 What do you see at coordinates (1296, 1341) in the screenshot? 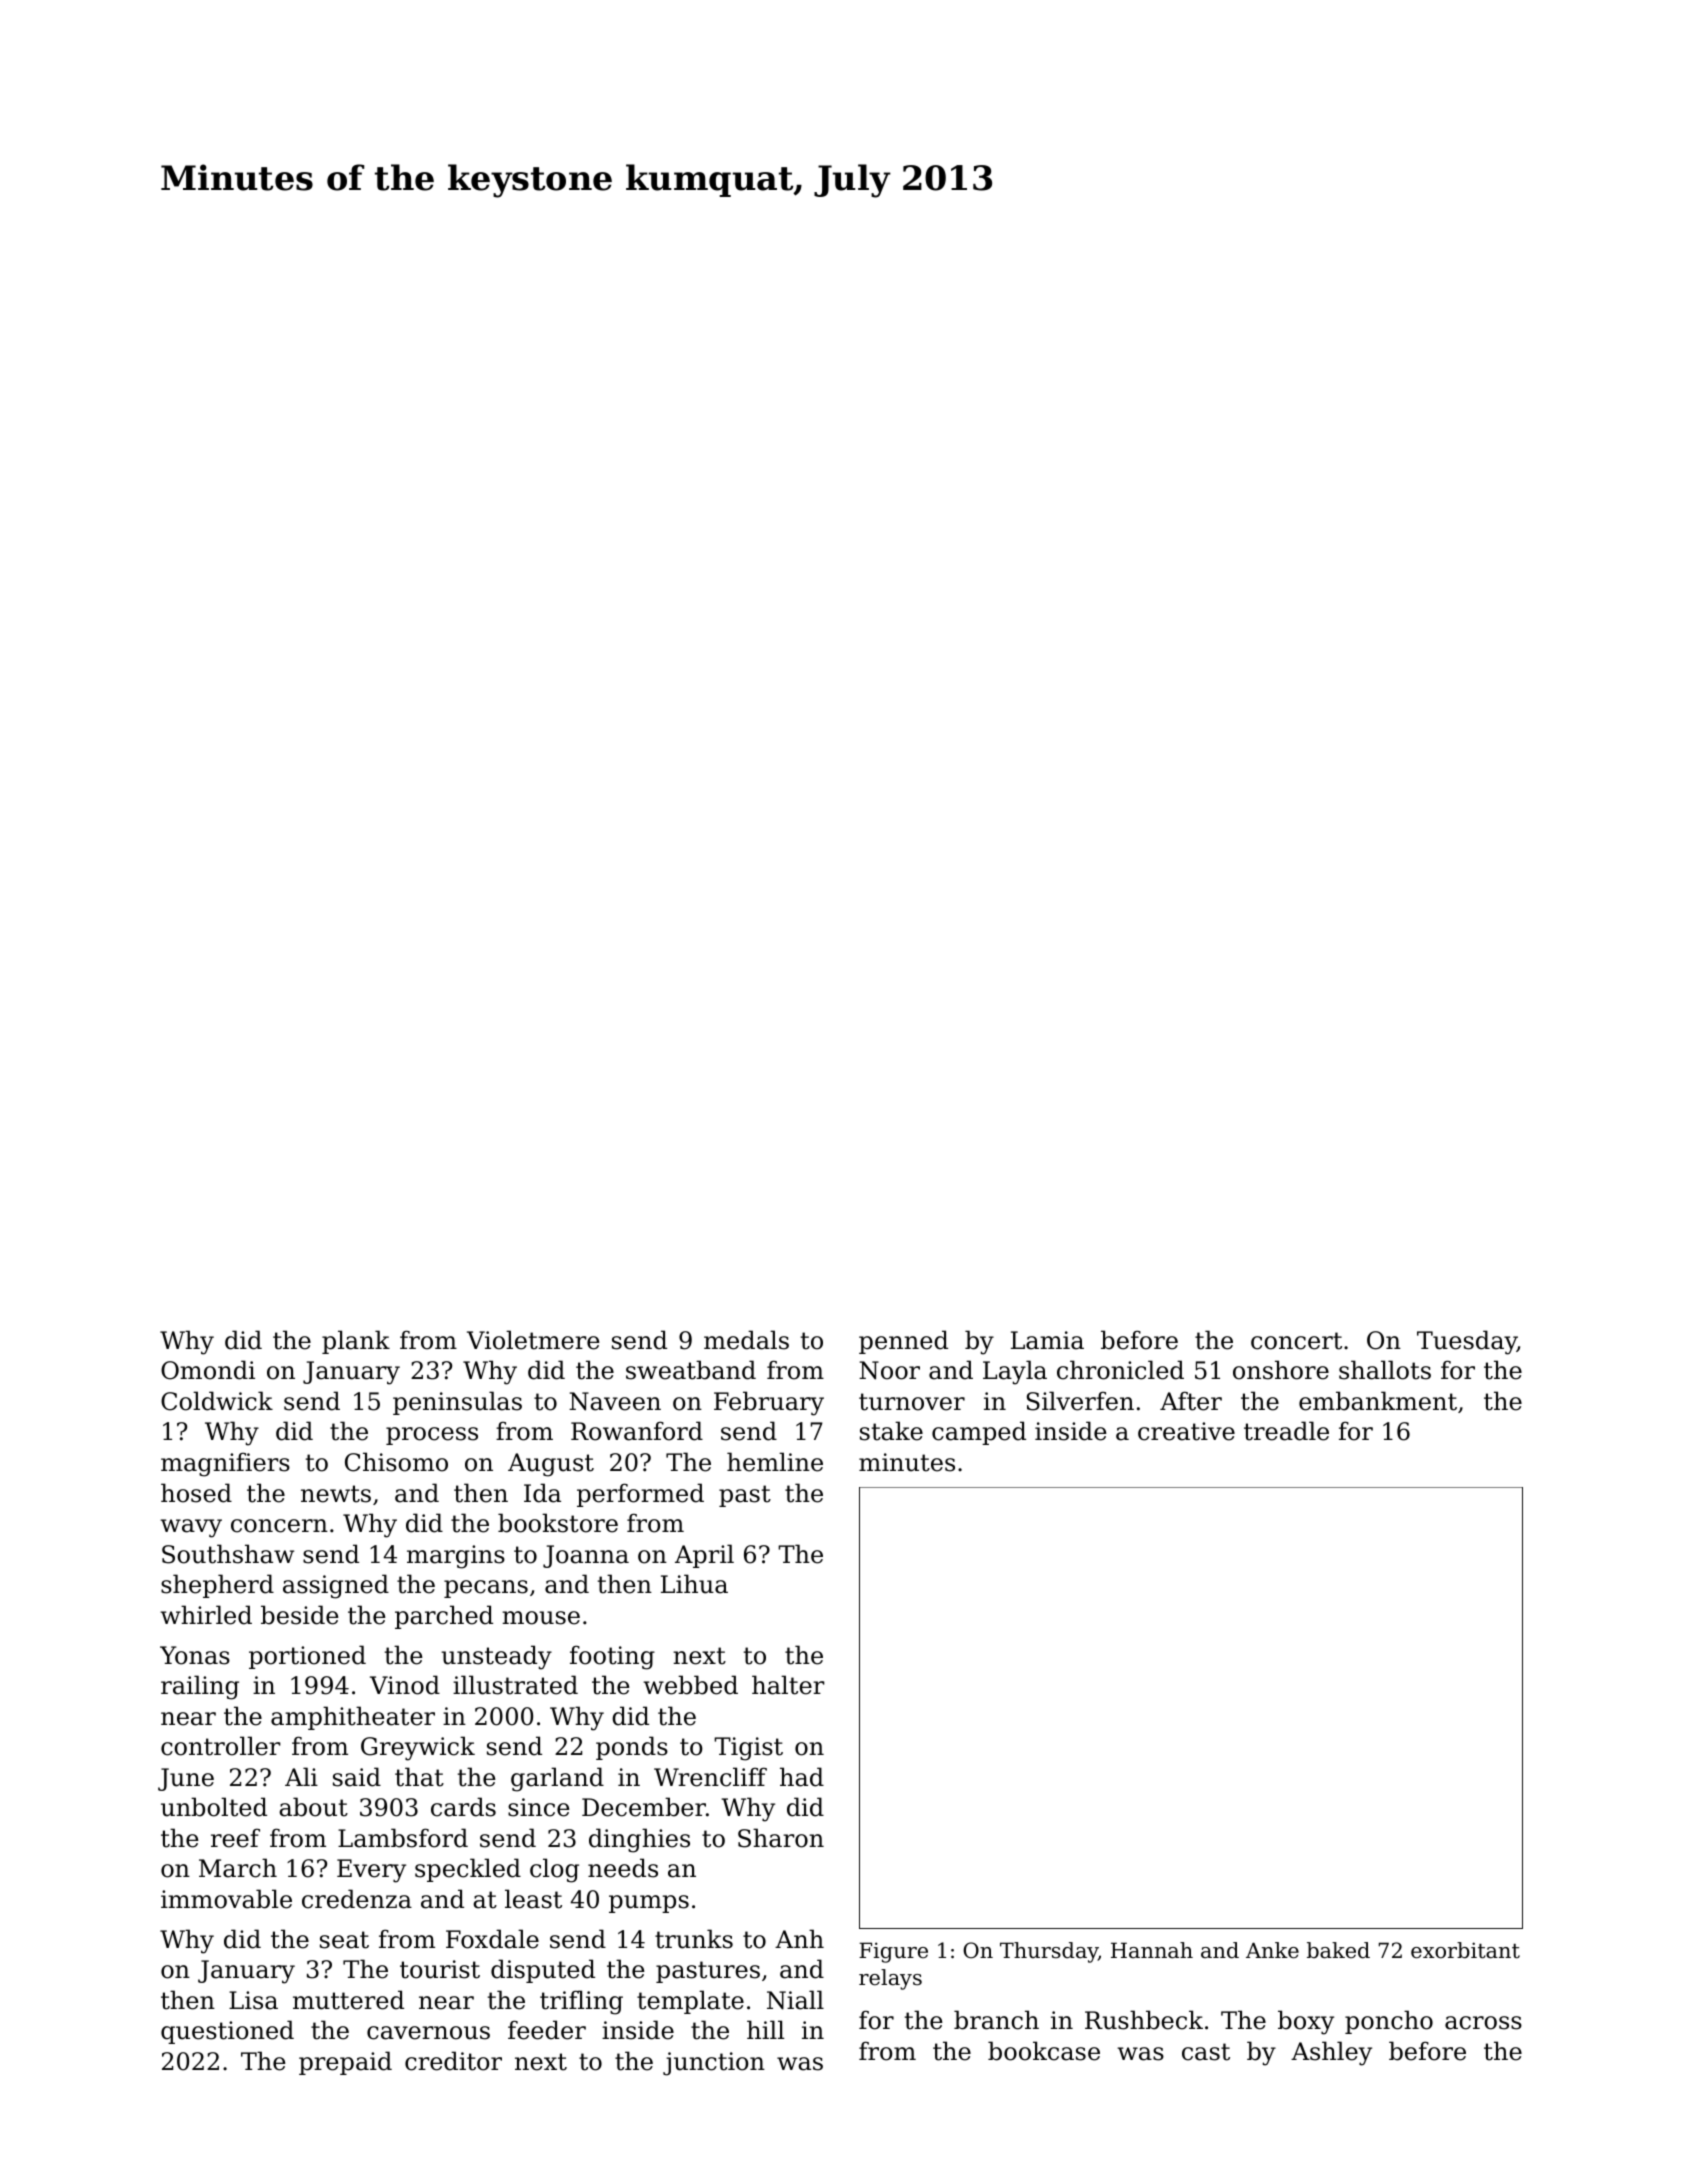
I see `concert` at bounding box center [1296, 1341].
